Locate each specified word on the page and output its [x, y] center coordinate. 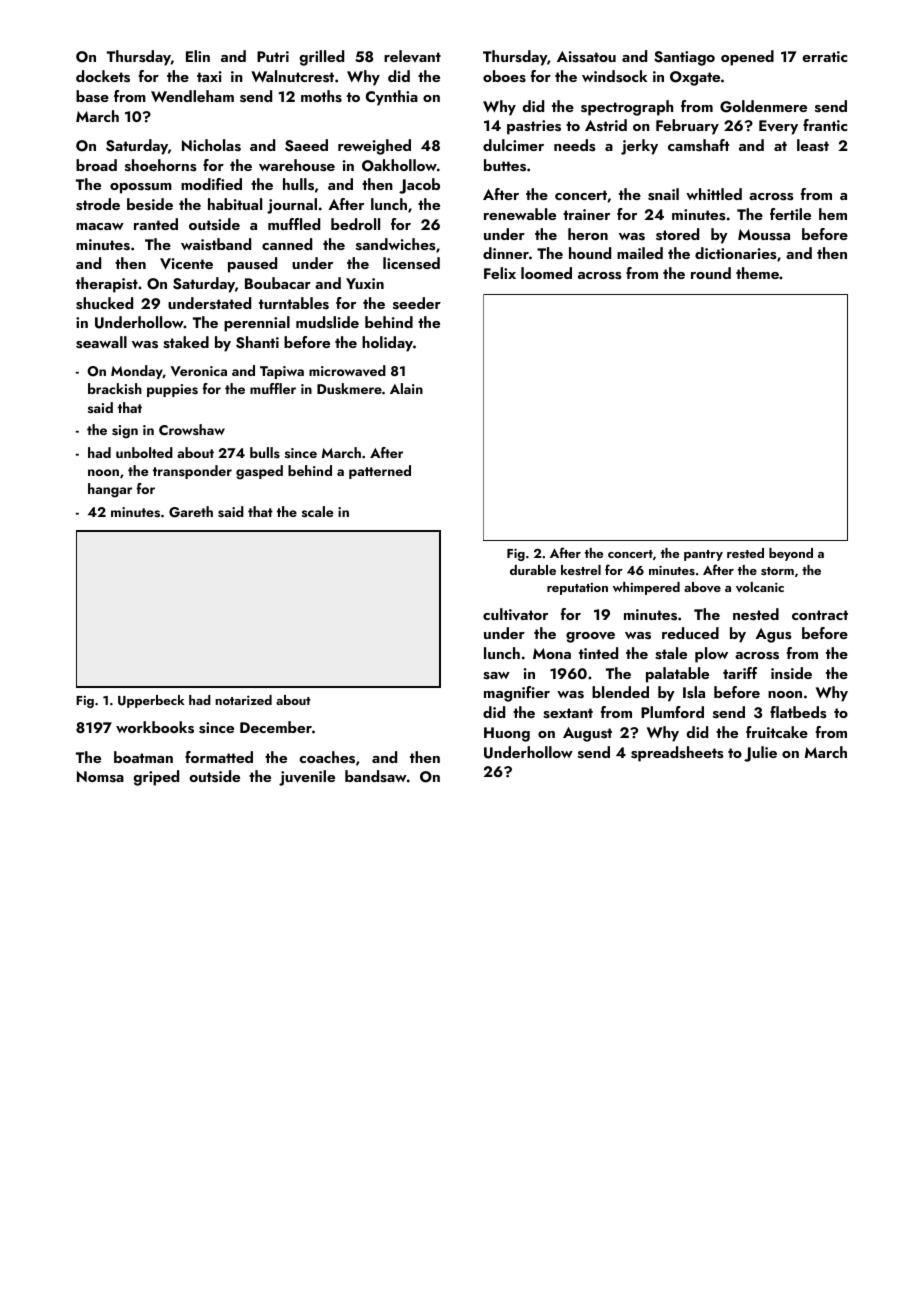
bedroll [355, 224]
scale [317, 511]
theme [757, 273]
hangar [110, 490]
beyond [791, 554]
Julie [760, 754]
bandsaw [376, 776]
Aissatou [586, 57]
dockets [103, 76]
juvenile [307, 778]
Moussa [764, 235]
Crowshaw [192, 429]
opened [747, 58]
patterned [380, 472]
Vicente [186, 263]
